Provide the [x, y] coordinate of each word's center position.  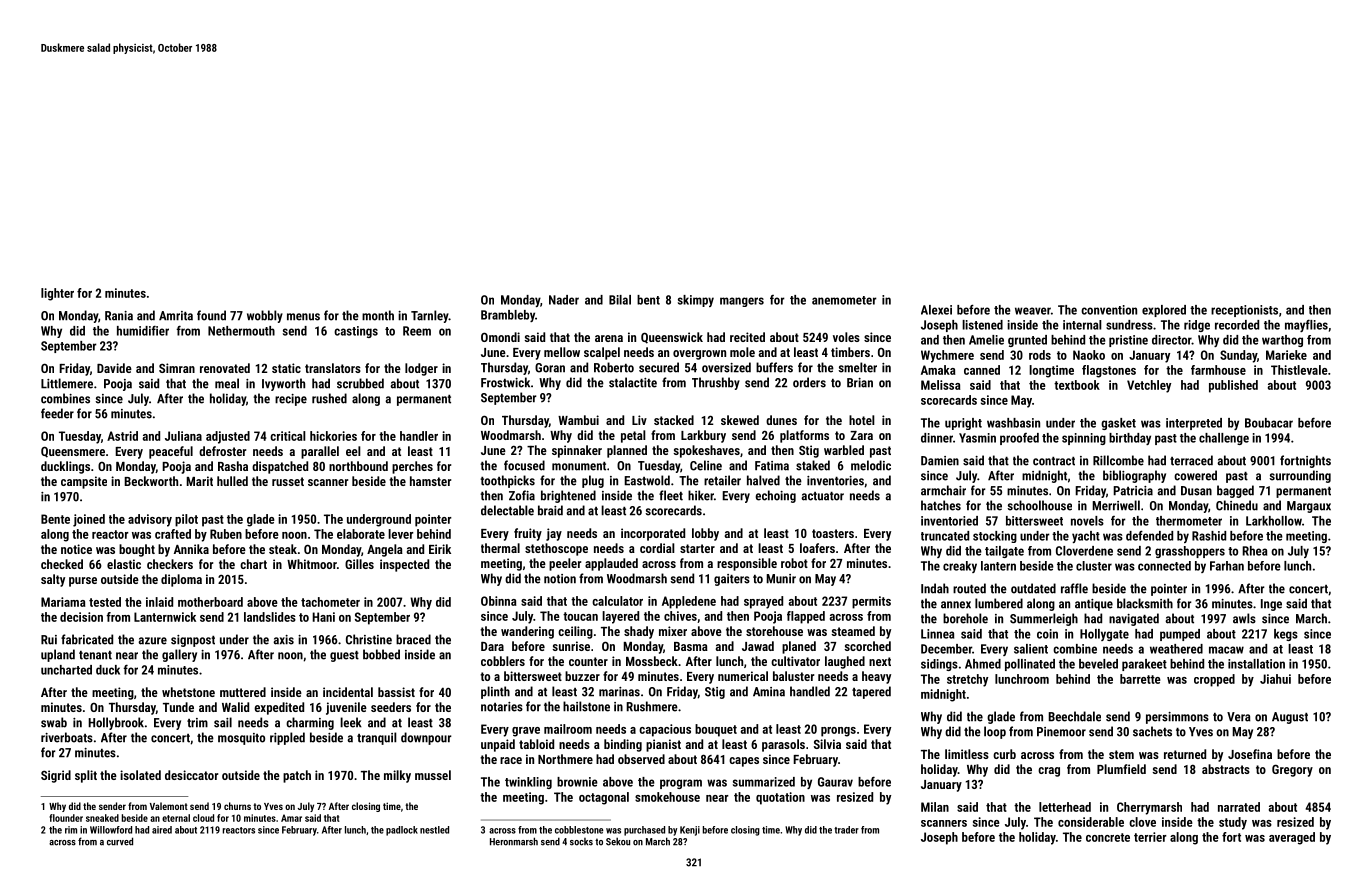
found [211, 315]
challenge [1224, 439]
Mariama [63, 602]
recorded [1237, 325]
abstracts [1226, 769]
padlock [402, 831]
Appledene [689, 602]
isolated [140, 775]
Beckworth [151, 481]
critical [288, 436]
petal [633, 436]
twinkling [528, 783]
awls [1244, 618]
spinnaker [577, 451]
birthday [1130, 439]
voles [846, 337]
